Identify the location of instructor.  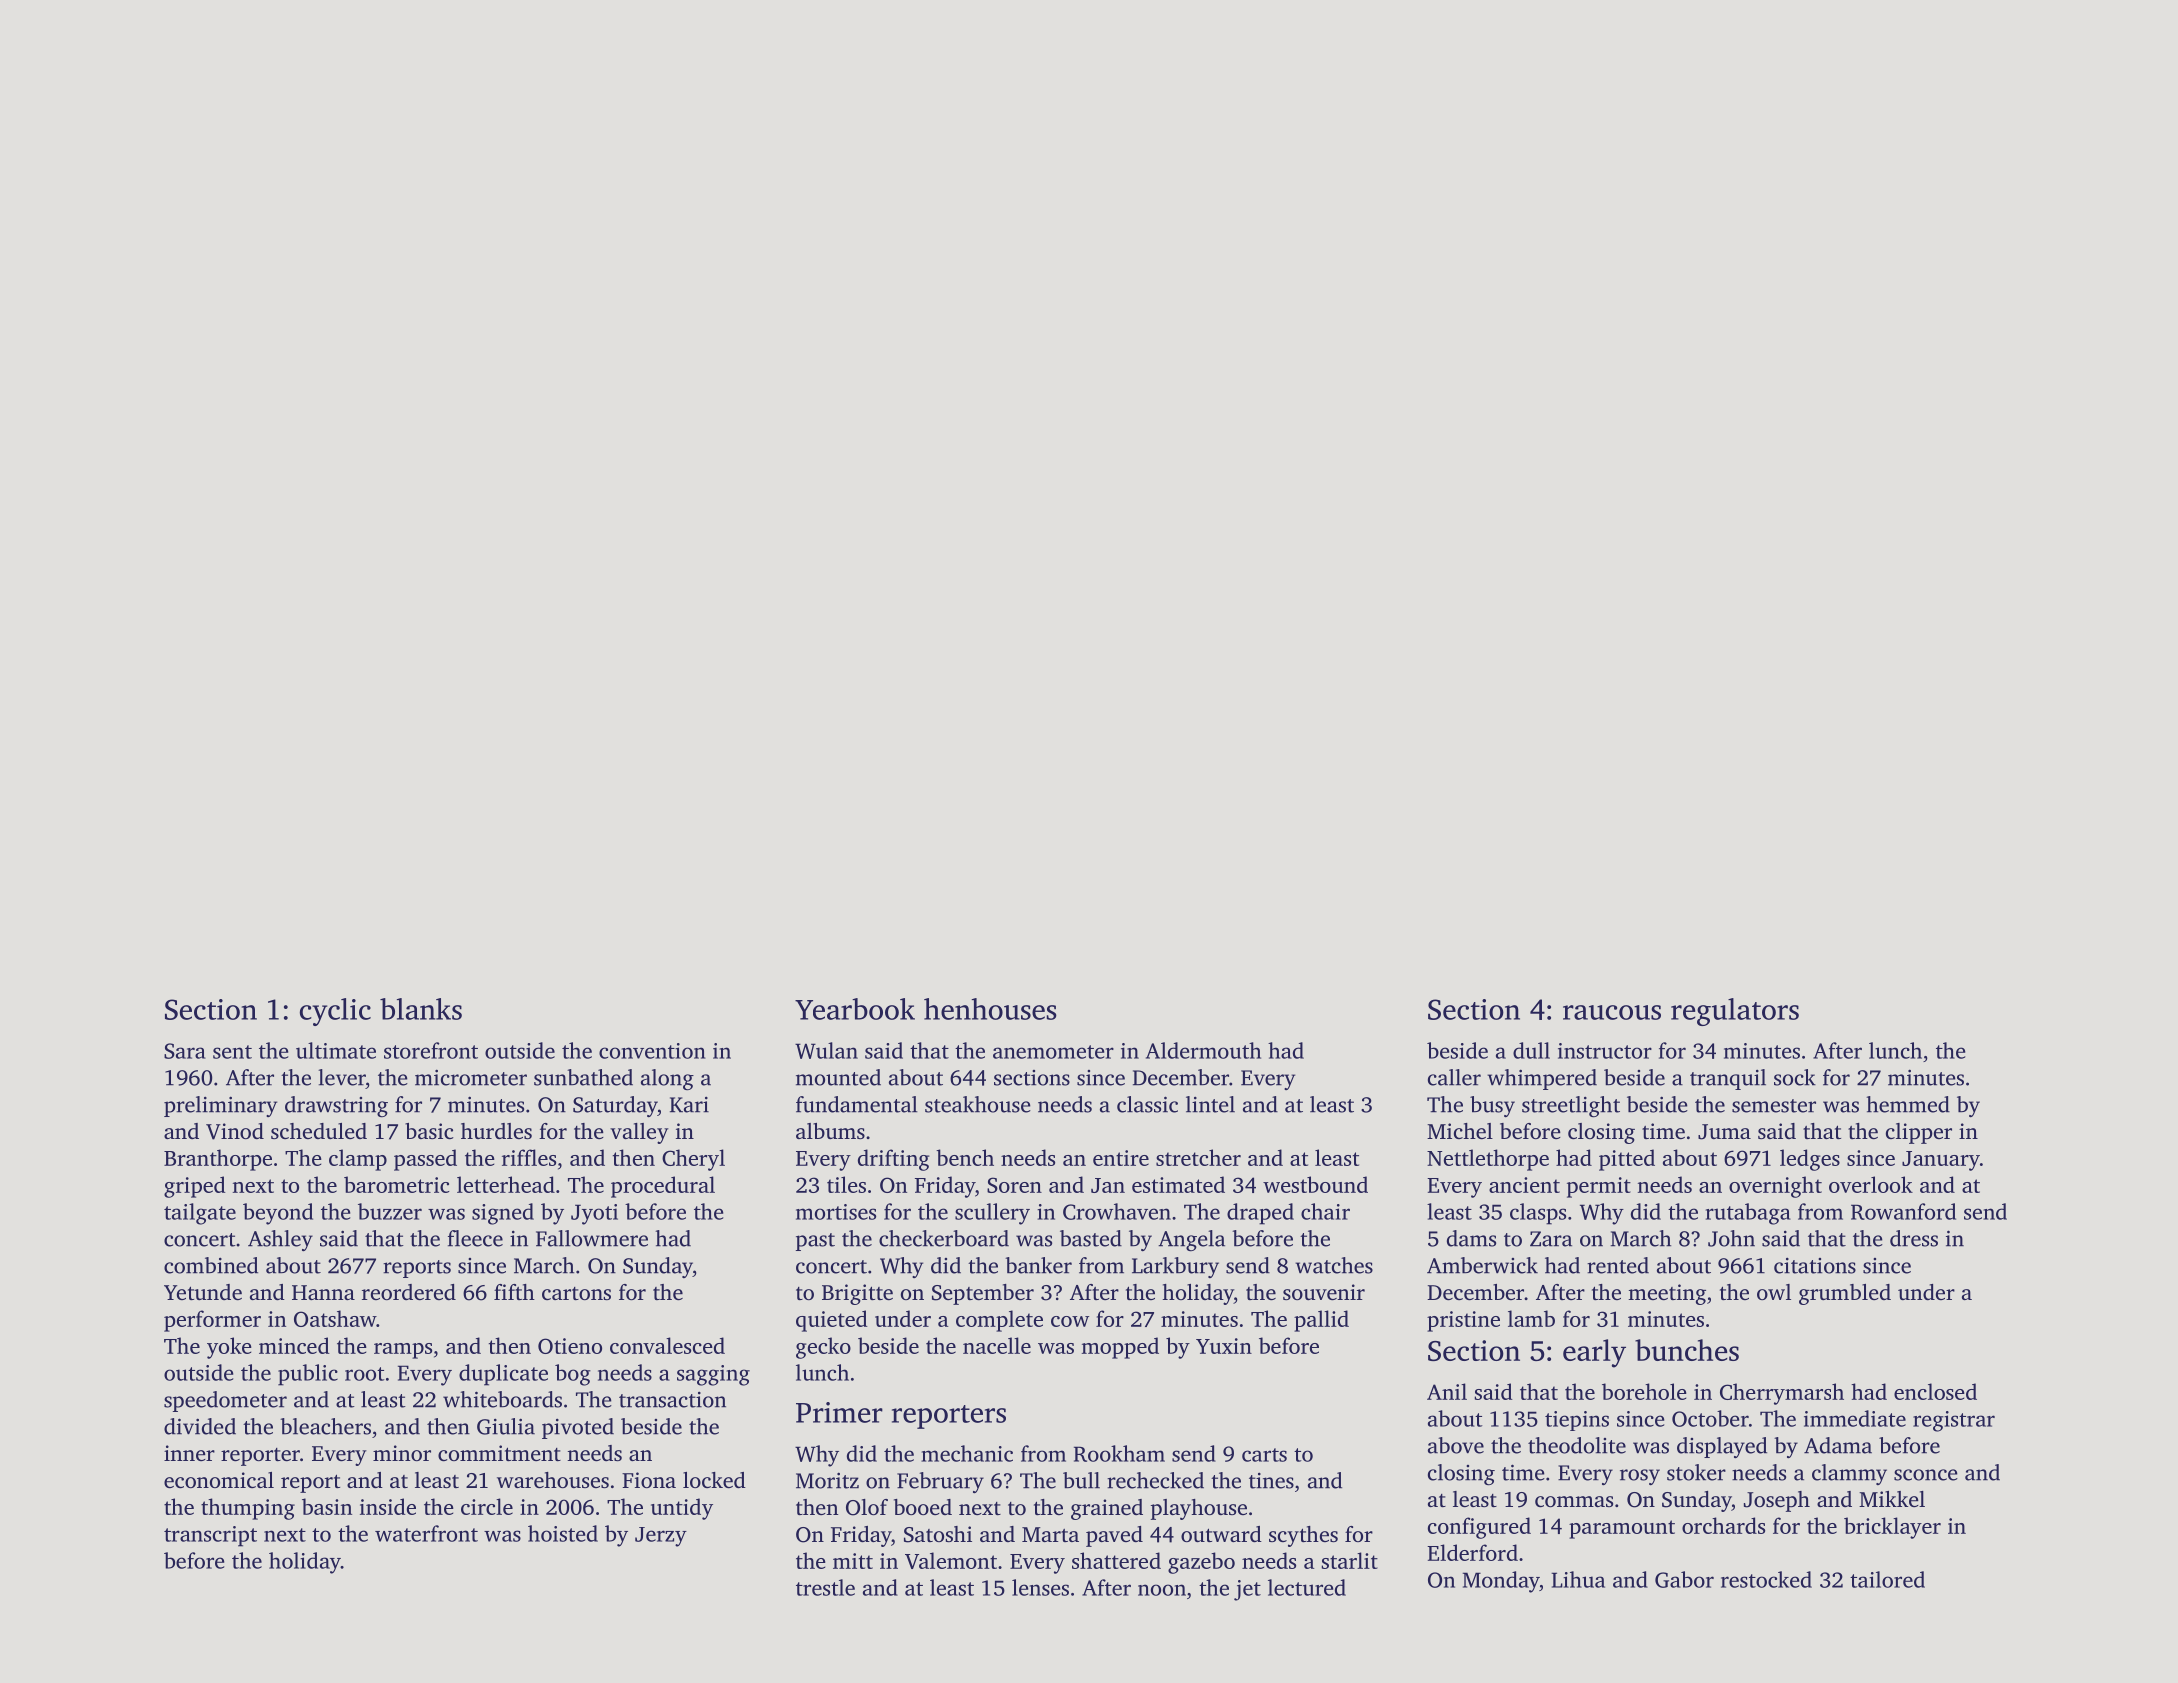
(1605, 1051).
